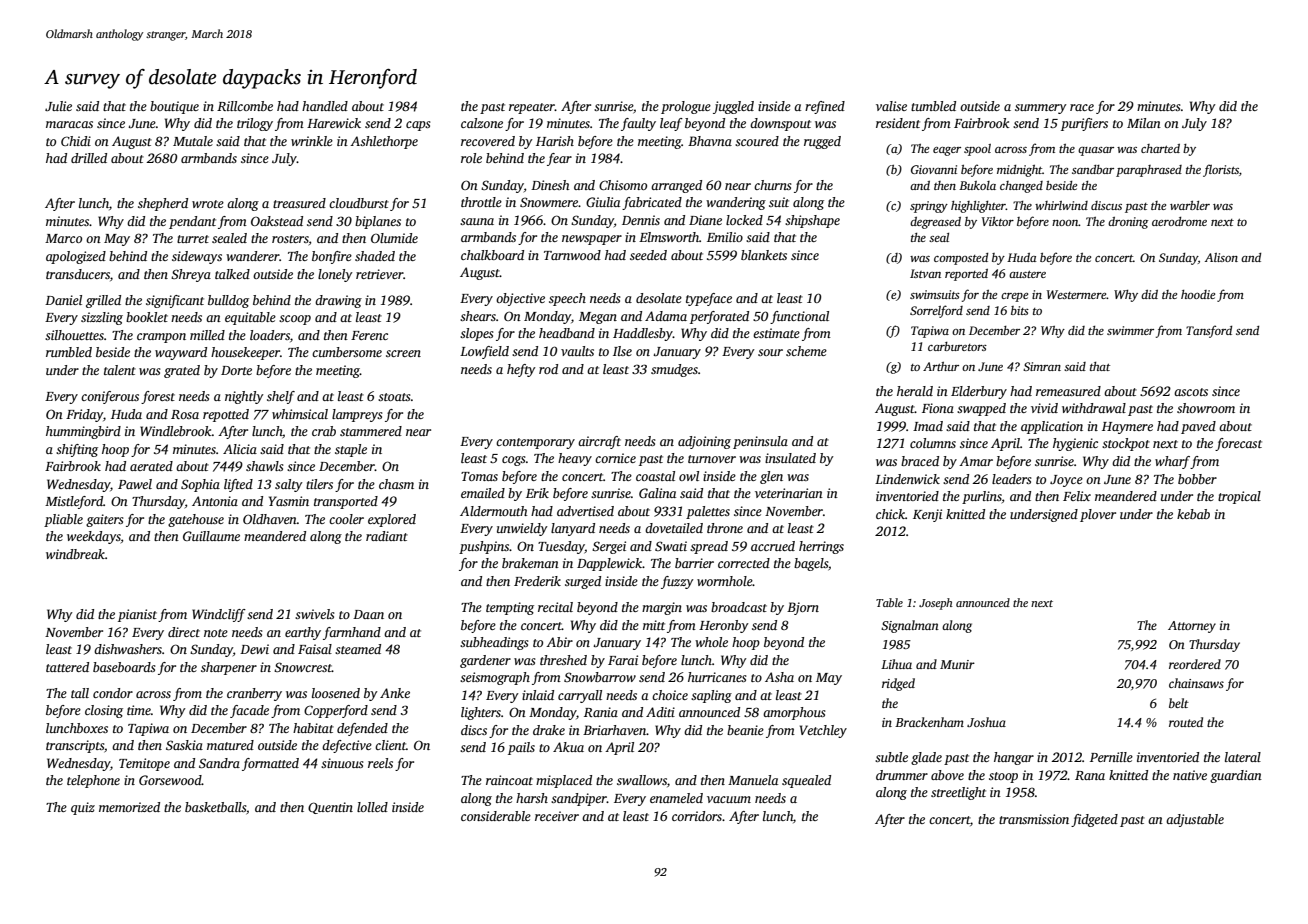 This document has width=1308, height=924. I want to click on Milan, so click(1144, 123).
